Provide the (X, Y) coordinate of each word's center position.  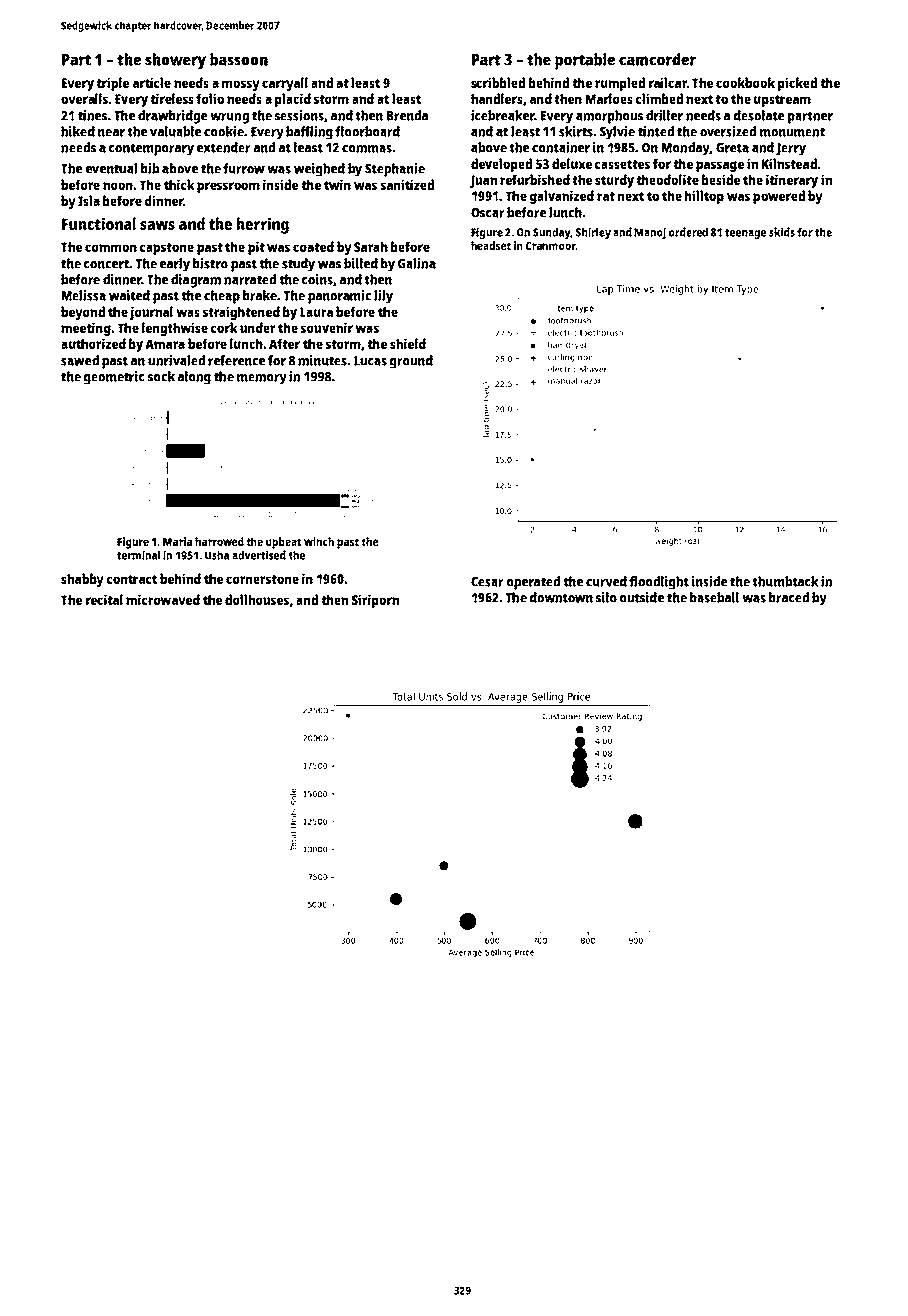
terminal (138, 555)
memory (262, 379)
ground (411, 362)
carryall (285, 84)
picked (797, 84)
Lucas (370, 361)
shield (408, 343)
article (152, 82)
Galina (417, 263)
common (111, 248)
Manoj (650, 233)
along (194, 378)
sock (161, 376)
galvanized (562, 197)
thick (179, 184)
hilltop (704, 197)
